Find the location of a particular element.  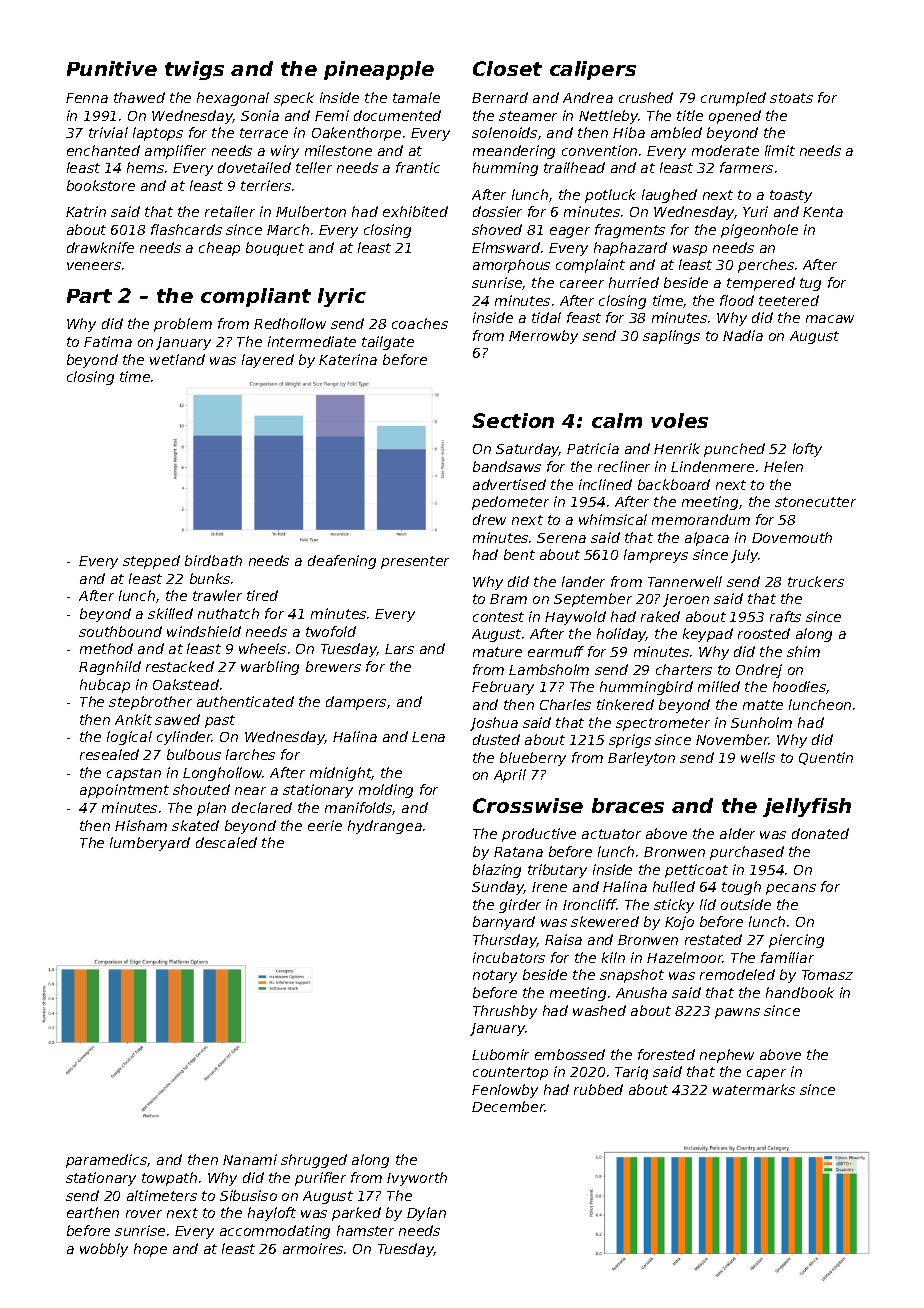

ambled is located at coordinates (676, 132).
